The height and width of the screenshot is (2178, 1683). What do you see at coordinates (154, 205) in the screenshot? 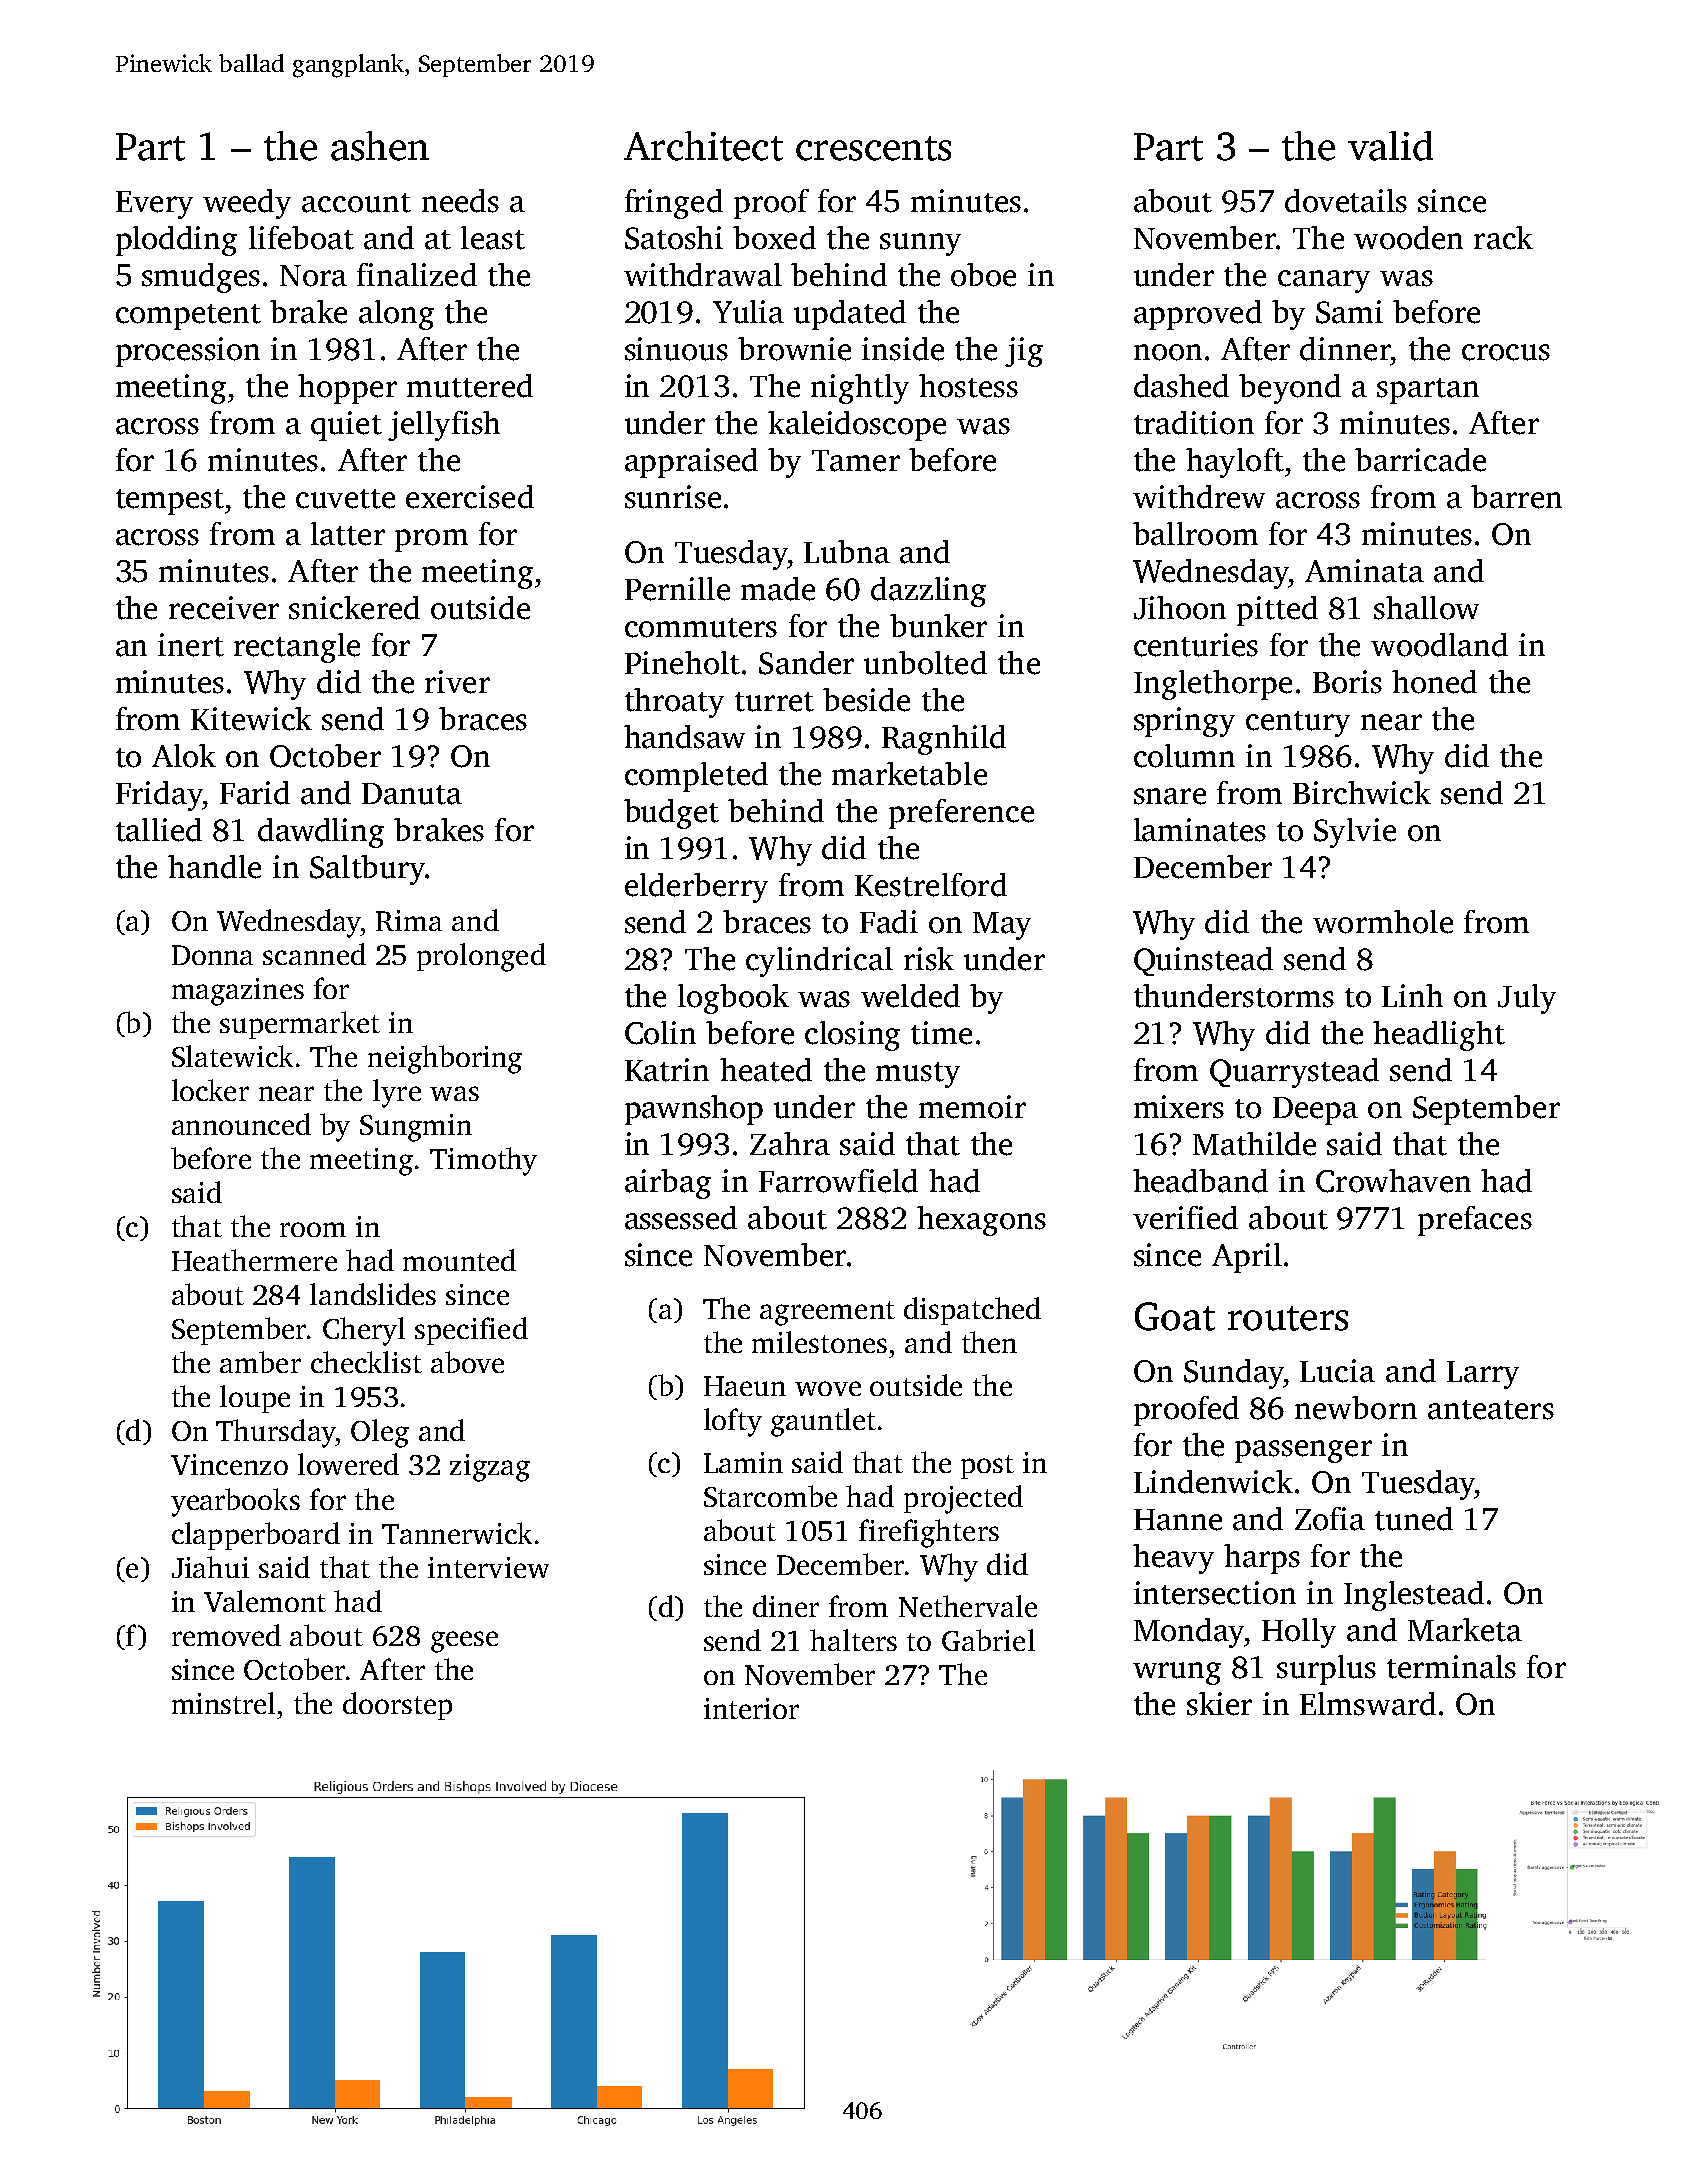
I see `Every` at bounding box center [154, 205].
